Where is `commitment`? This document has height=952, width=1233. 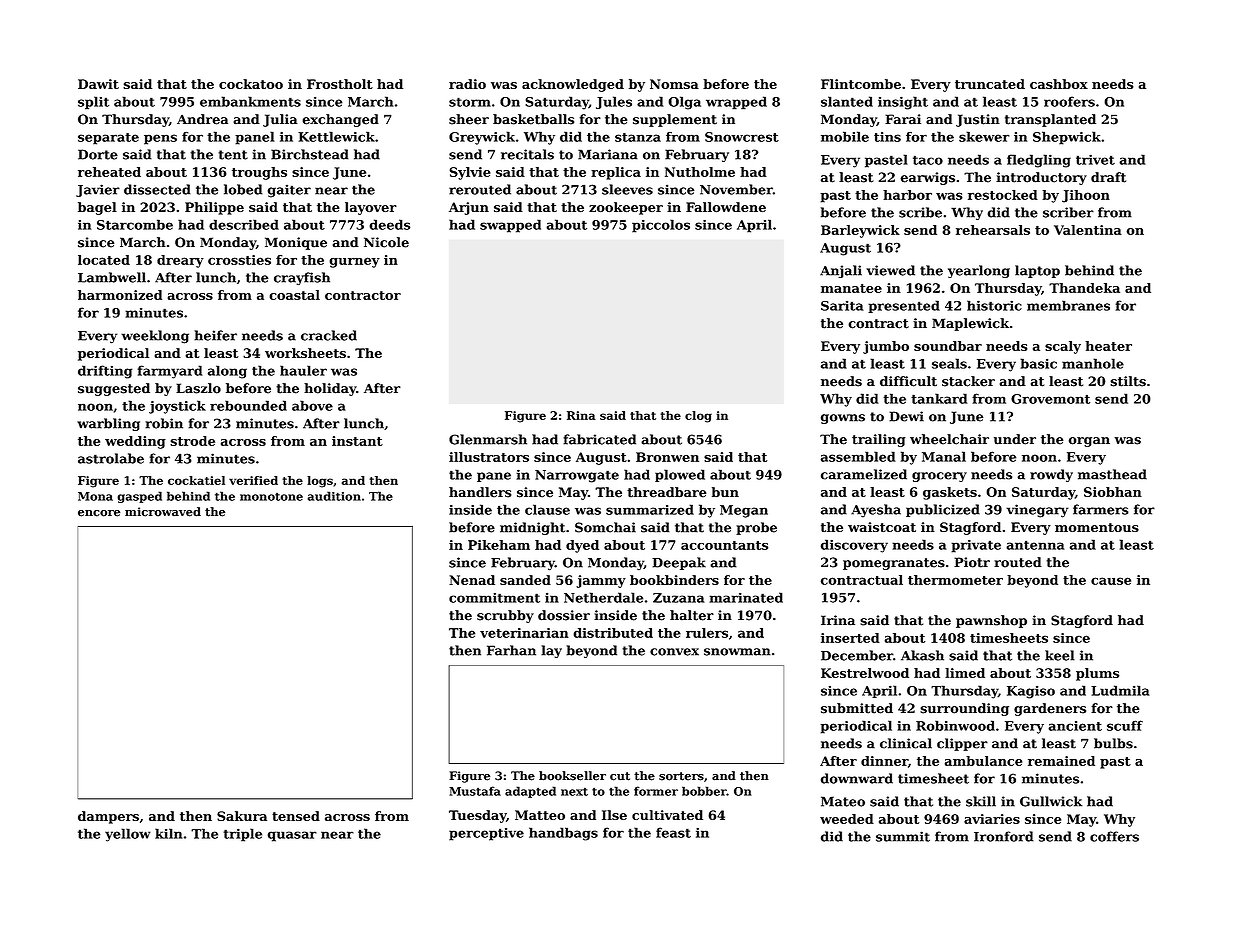 commitment is located at coordinates (494, 598).
